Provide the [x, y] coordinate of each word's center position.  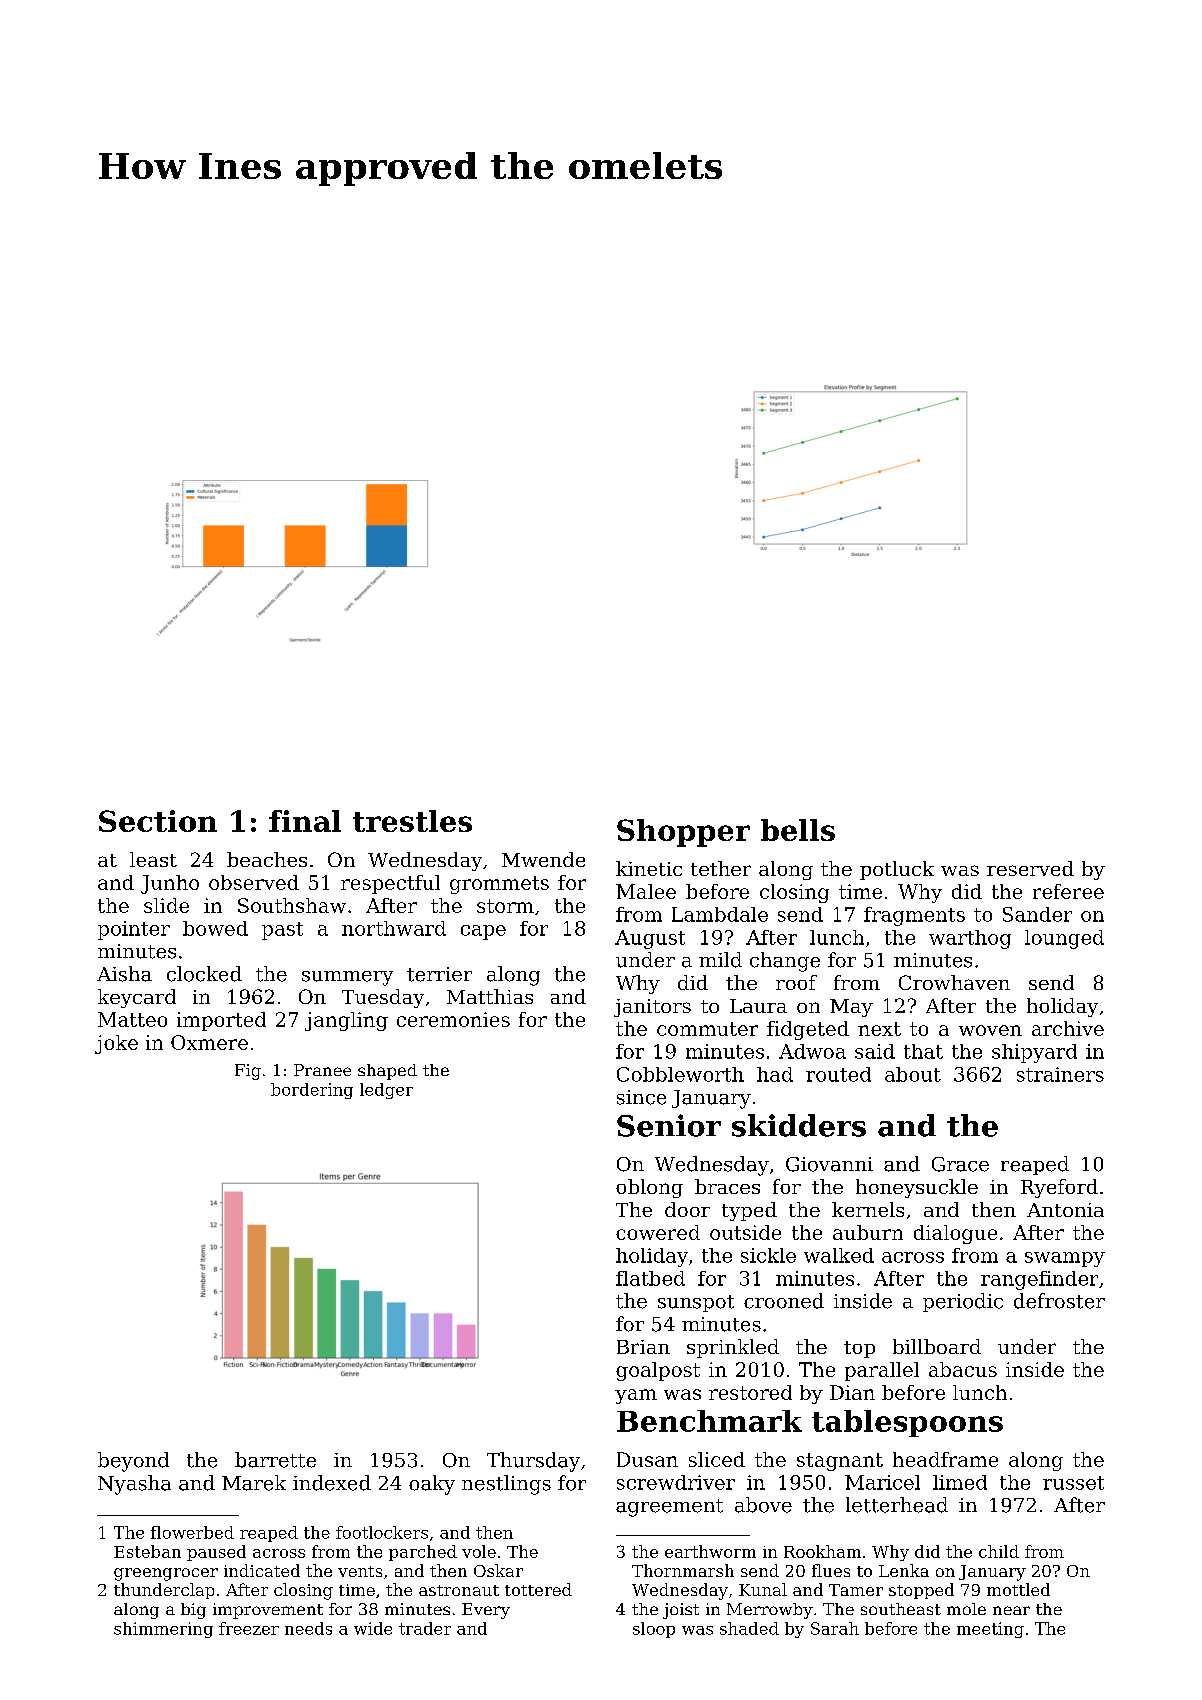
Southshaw [292, 905]
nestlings [506, 1485]
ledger [386, 1091]
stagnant [840, 1462]
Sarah [835, 1628]
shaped [387, 1072]
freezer [249, 1628]
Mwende [543, 859]
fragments [914, 916]
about [913, 1074]
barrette [275, 1460]
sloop [654, 1630]
